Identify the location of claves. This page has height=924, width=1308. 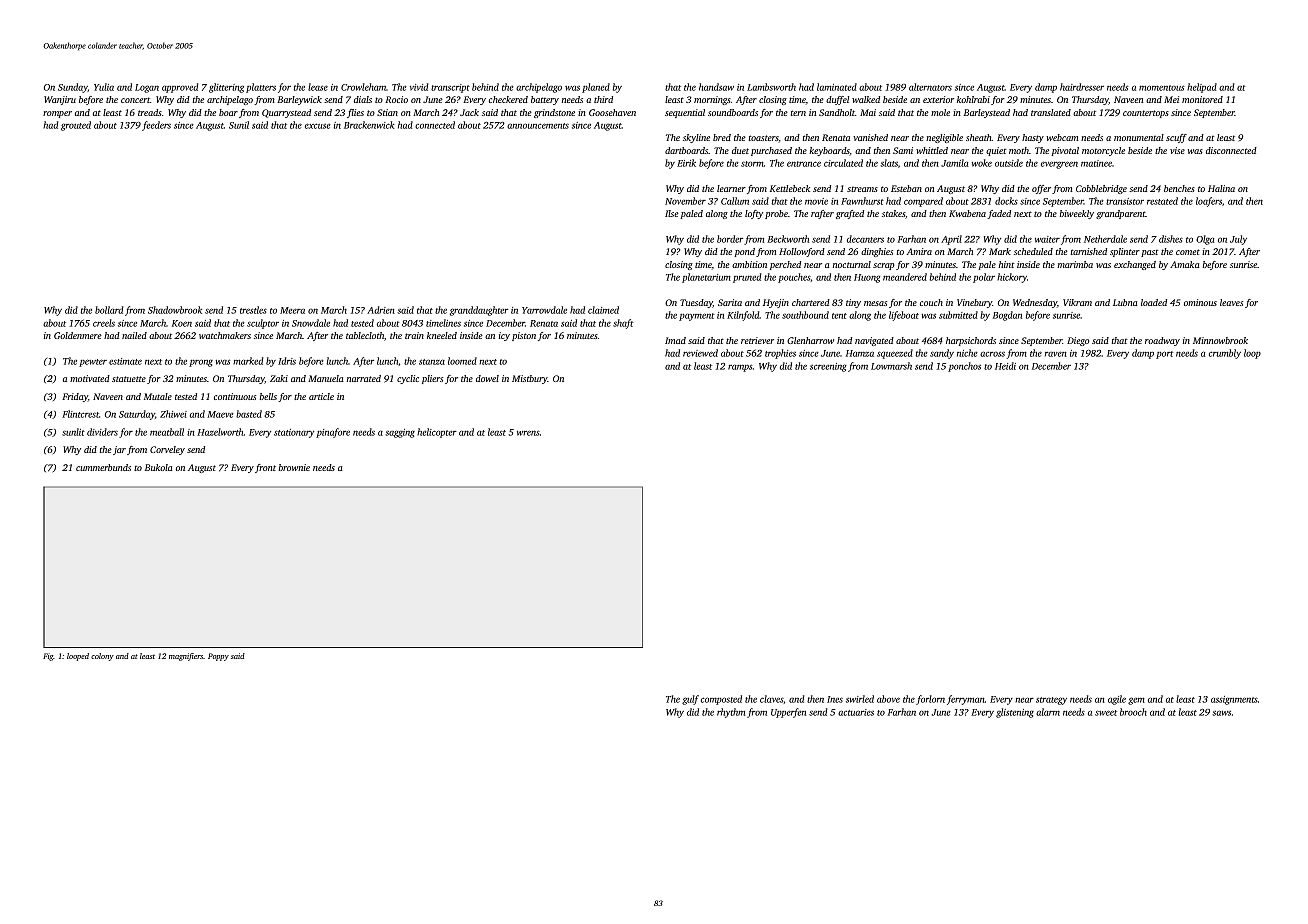
(771, 699).
